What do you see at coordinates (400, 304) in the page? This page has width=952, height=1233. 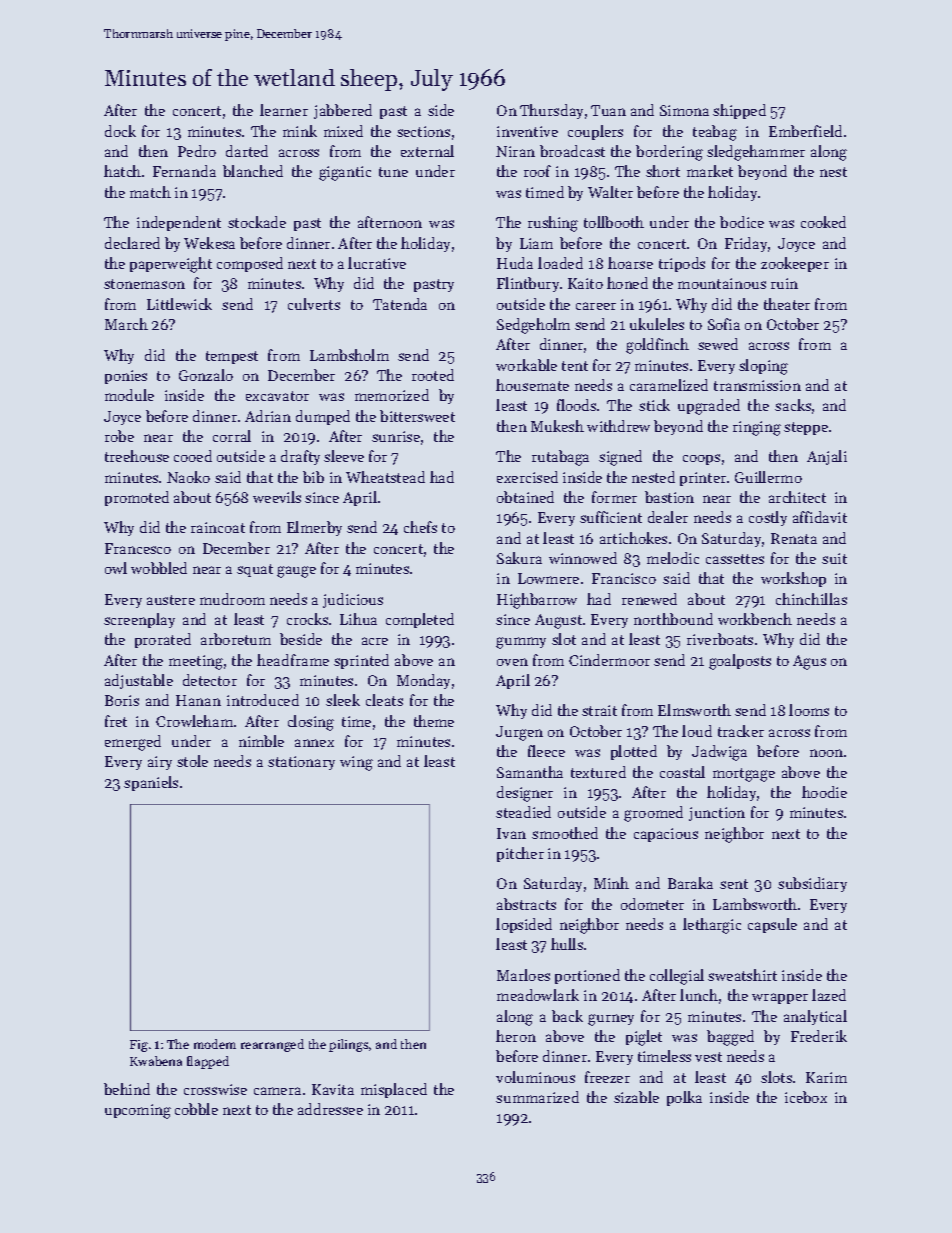 I see `Tatenda` at bounding box center [400, 304].
